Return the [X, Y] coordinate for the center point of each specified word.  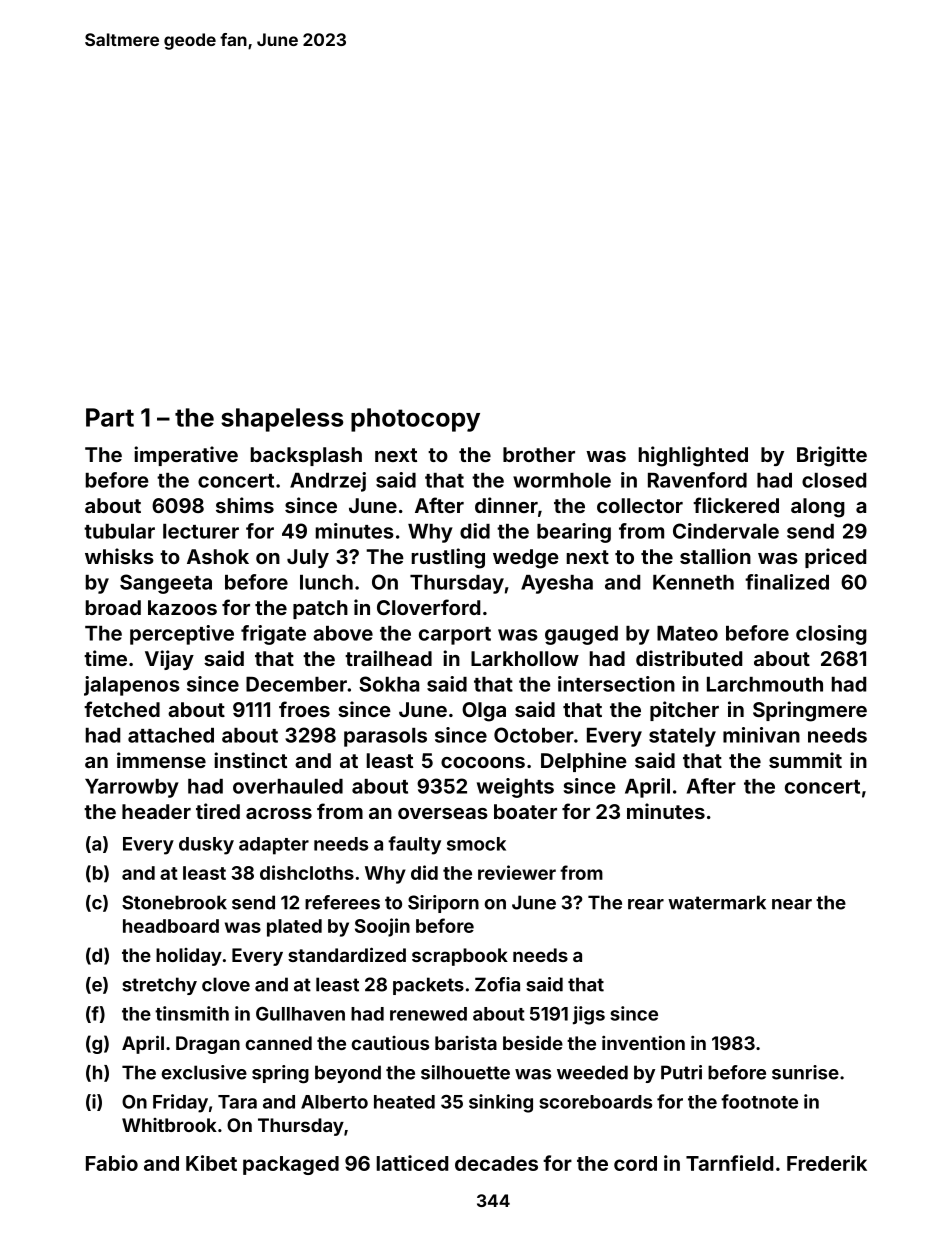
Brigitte [832, 456]
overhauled [288, 786]
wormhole [562, 480]
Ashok [218, 556]
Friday [180, 1103]
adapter [274, 846]
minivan [761, 735]
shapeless [282, 420]
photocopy [415, 420]
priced [835, 558]
